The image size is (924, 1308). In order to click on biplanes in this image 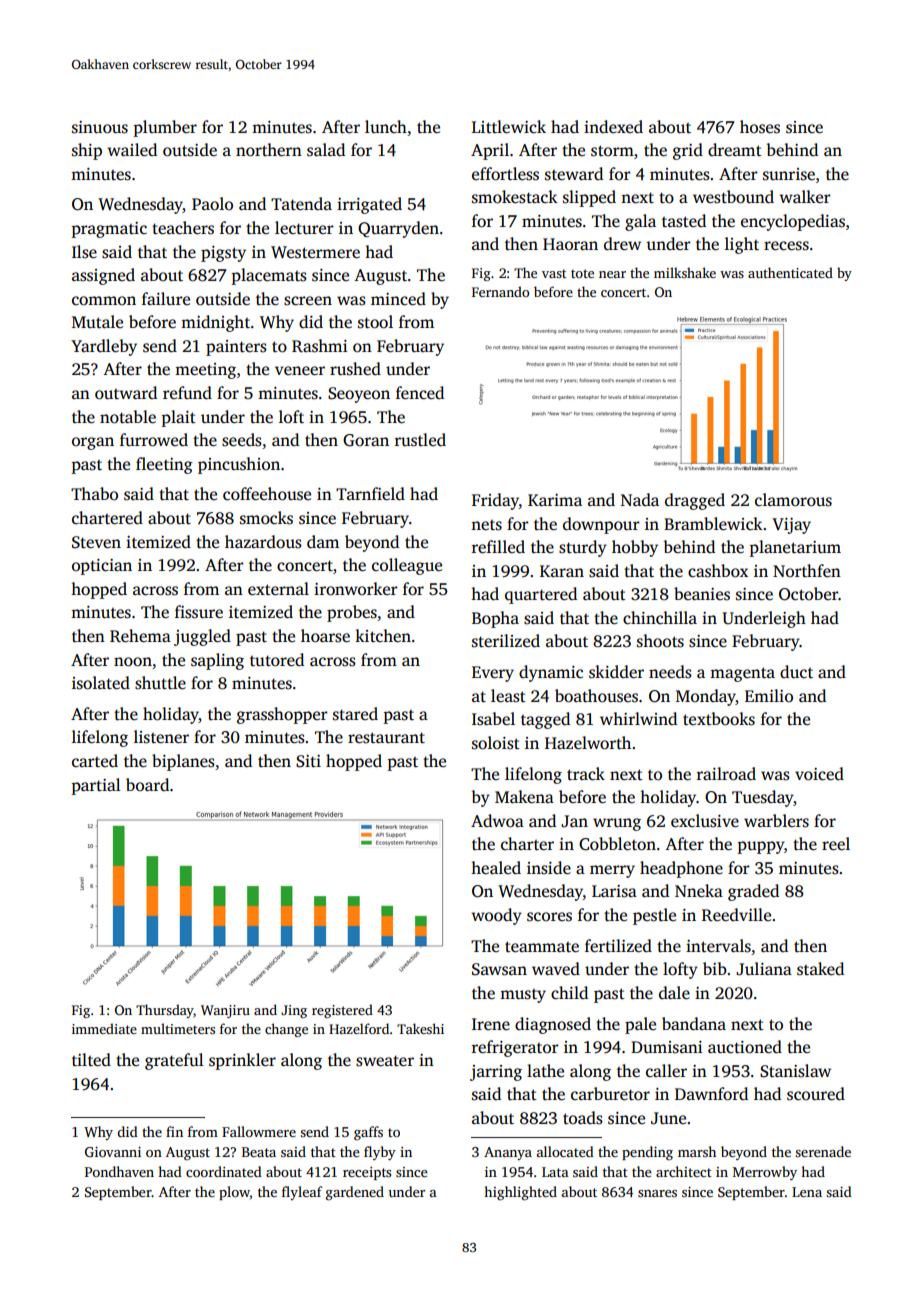, I will do `click(183, 762)`.
